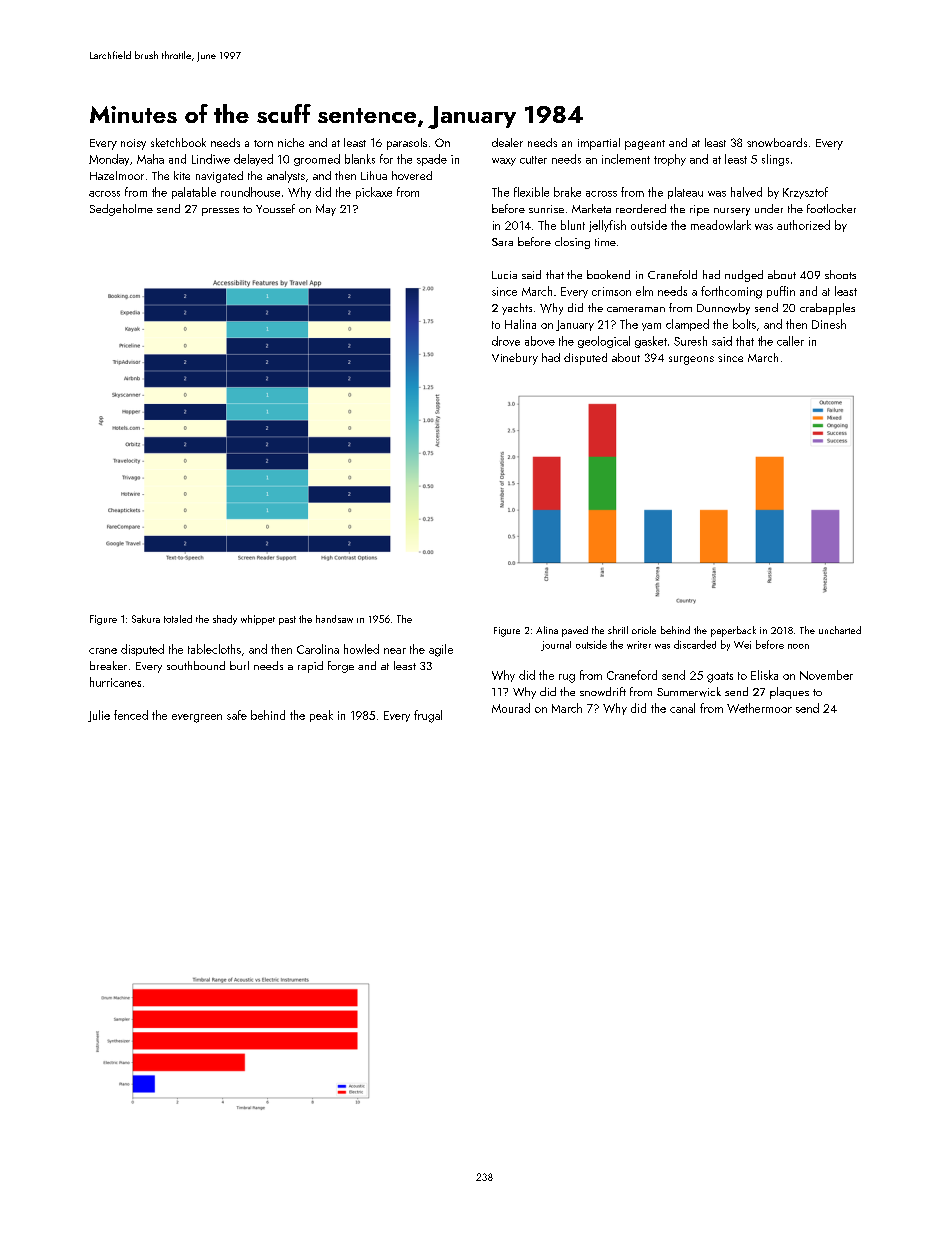 The height and width of the screenshot is (1233, 952). What do you see at coordinates (334, 619) in the screenshot?
I see `handsaw` at bounding box center [334, 619].
